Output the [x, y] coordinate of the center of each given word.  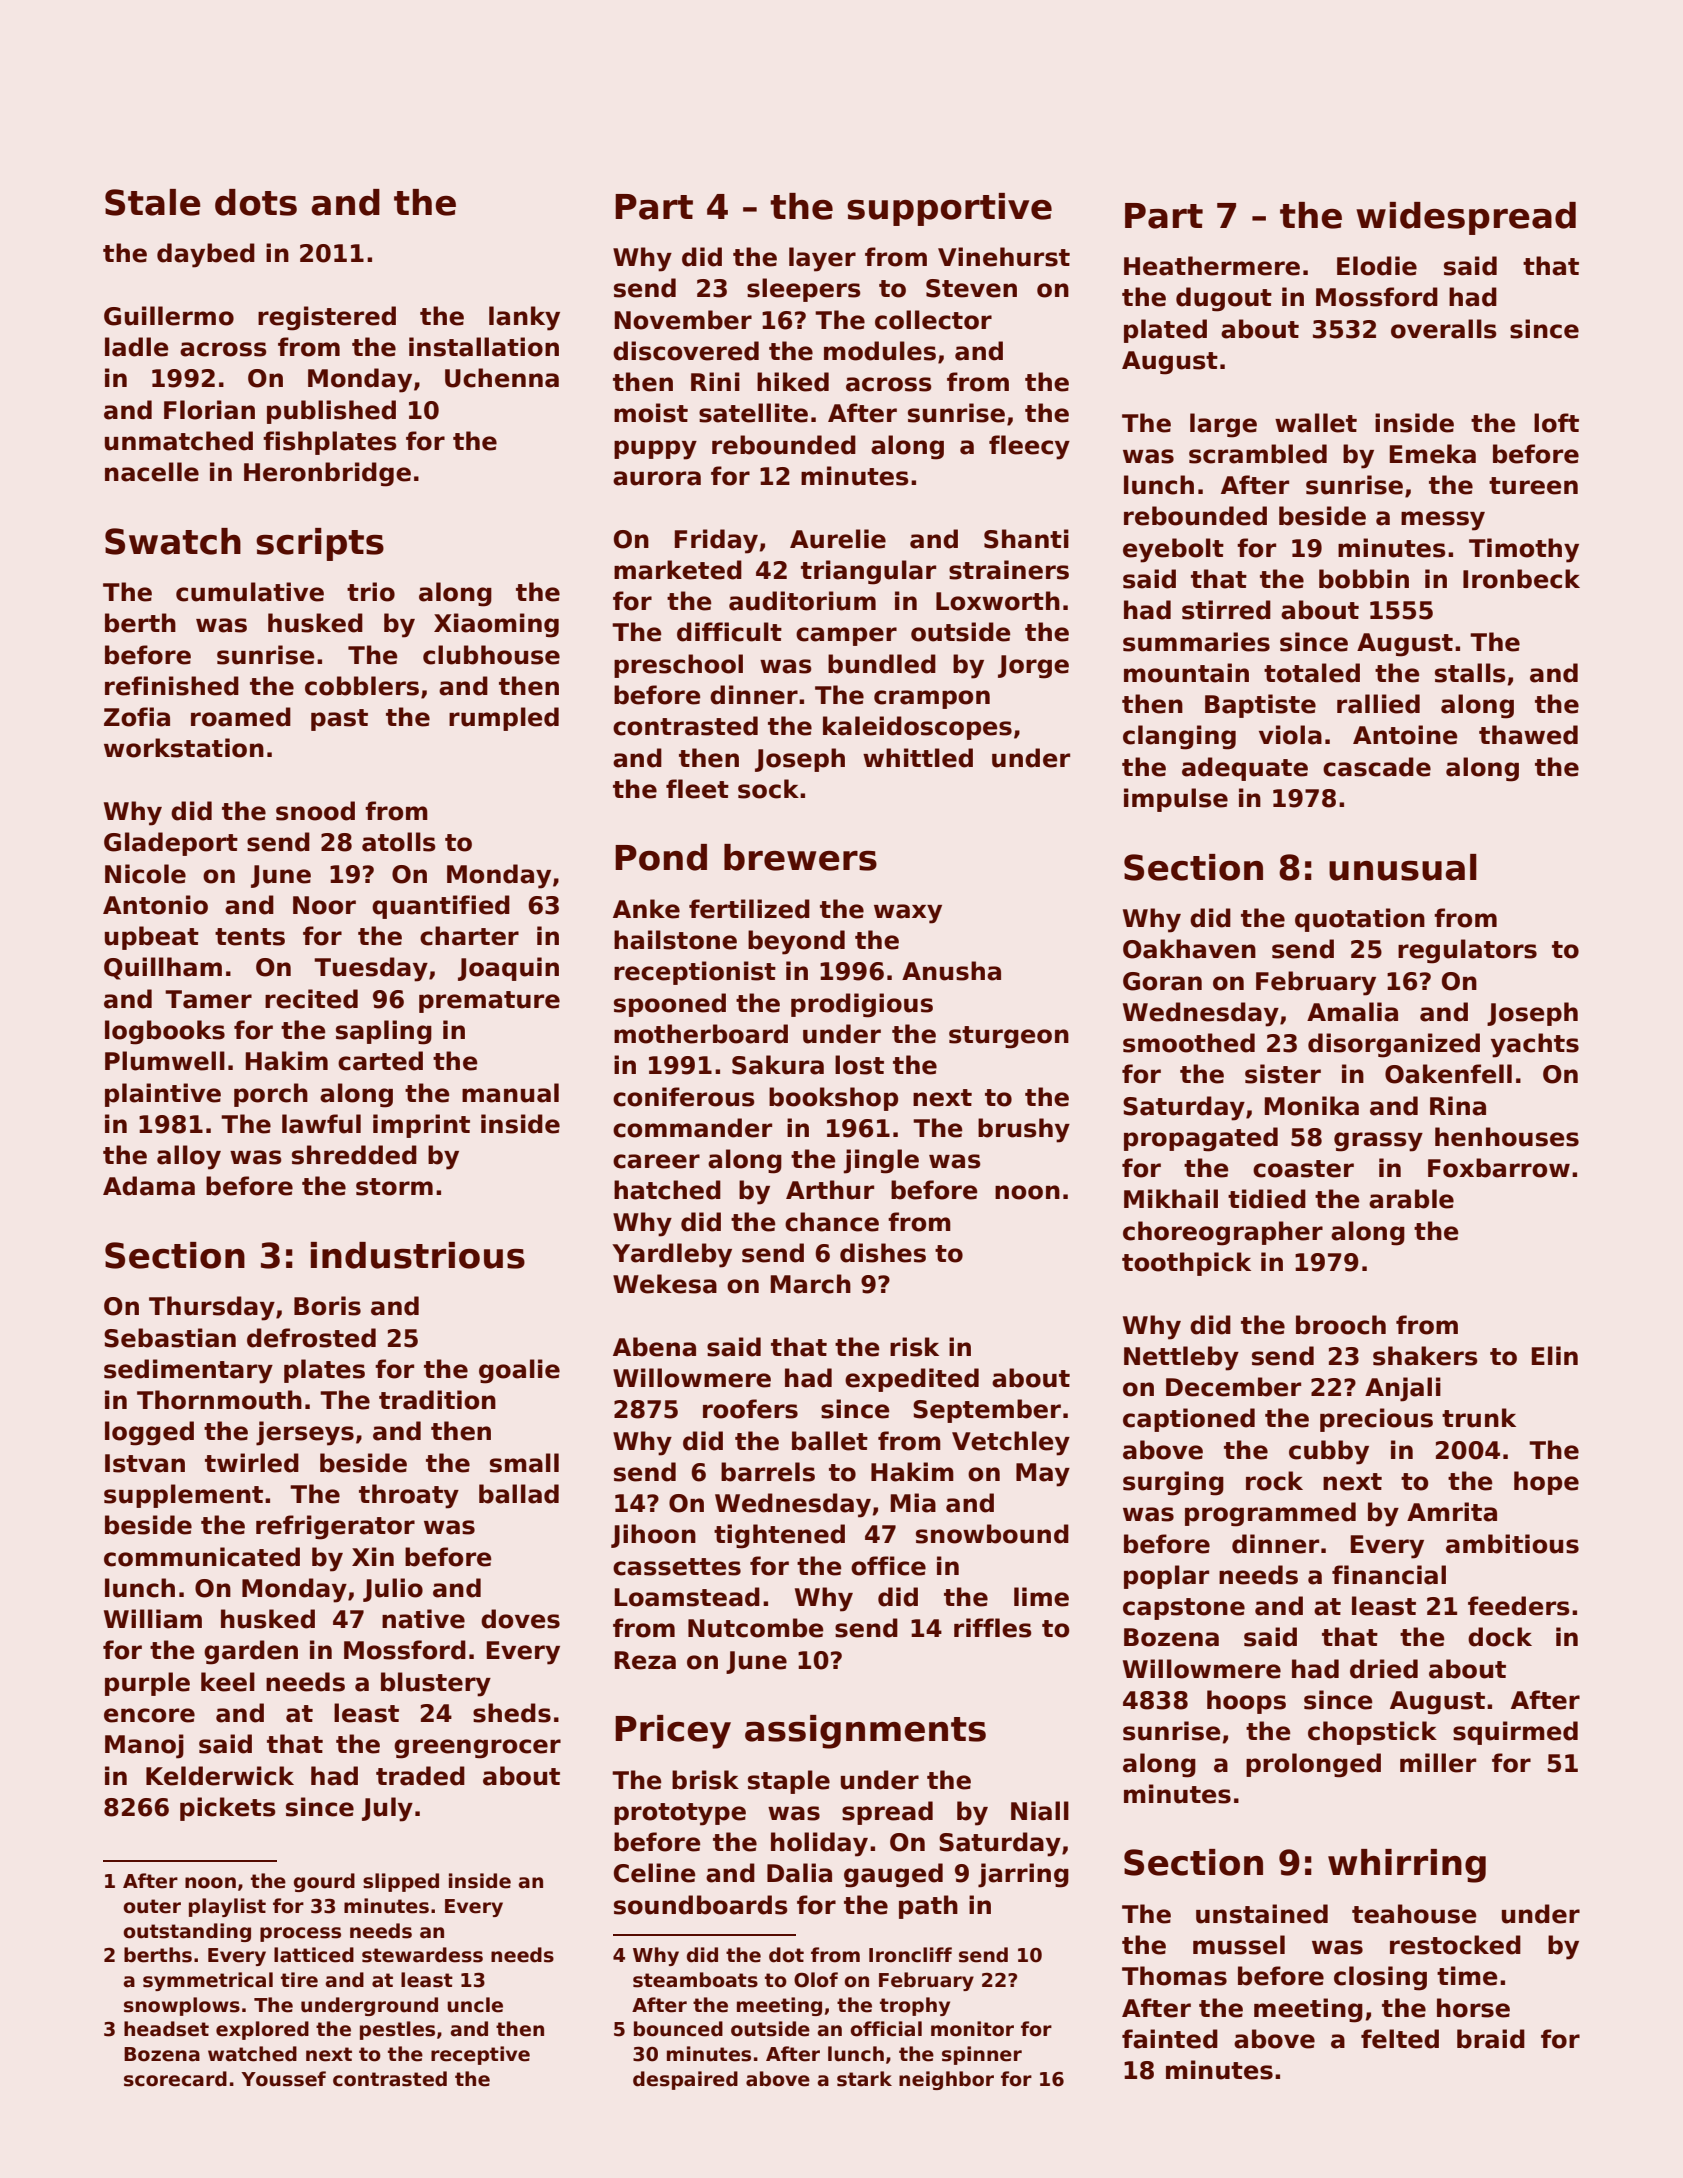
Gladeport [171, 844]
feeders [1519, 1606]
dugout [1224, 299]
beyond [796, 942]
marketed [678, 570]
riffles [993, 1628]
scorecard [175, 2079]
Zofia [137, 717]
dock [1500, 1637]
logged [149, 1433]
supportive [949, 209]
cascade [1377, 767]
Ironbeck [1521, 579]
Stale [153, 202]
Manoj [144, 1746]
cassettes [677, 1567]
